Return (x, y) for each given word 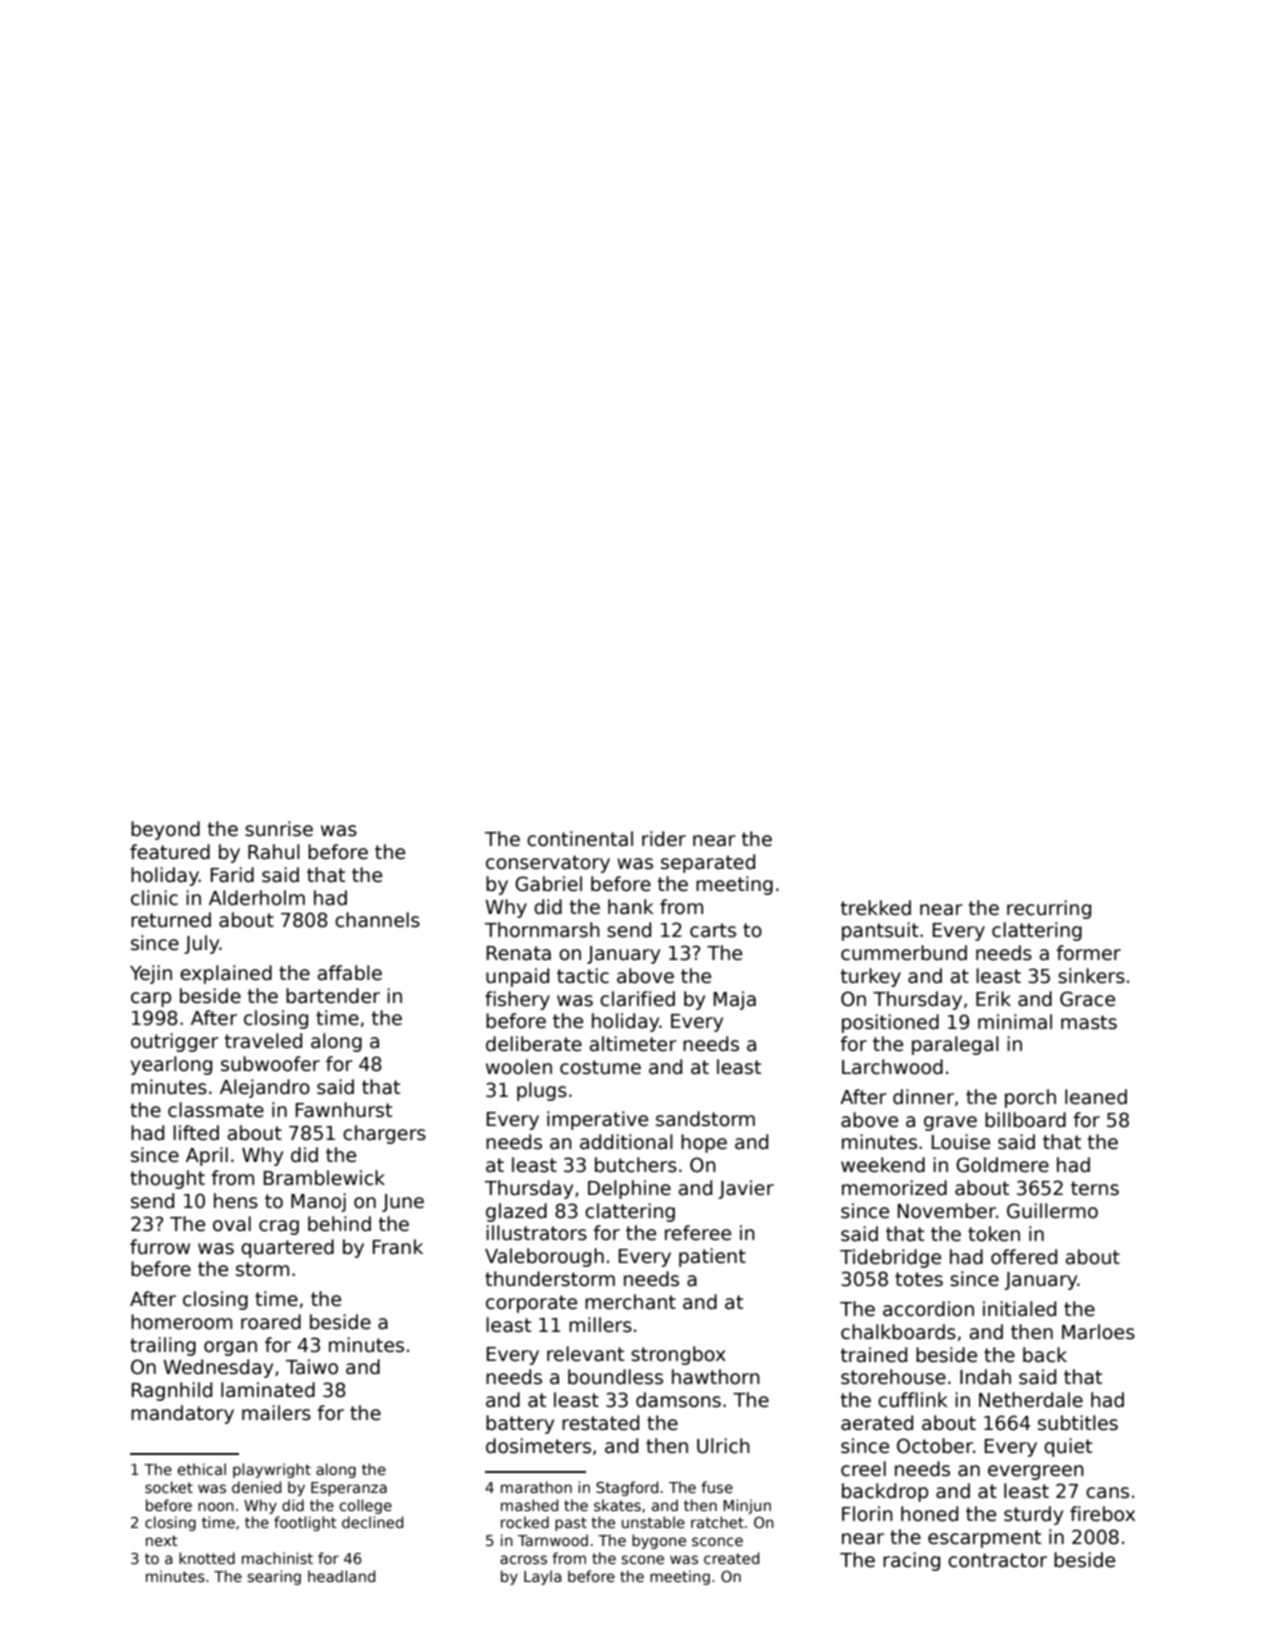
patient (712, 1257)
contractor (997, 1560)
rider (664, 839)
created (731, 1558)
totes (919, 1279)
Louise (961, 1142)
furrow (160, 1247)
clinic (154, 898)
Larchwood (892, 1067)
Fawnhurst (344, 1110)
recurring (1049, 909)
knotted (207, 1558)
